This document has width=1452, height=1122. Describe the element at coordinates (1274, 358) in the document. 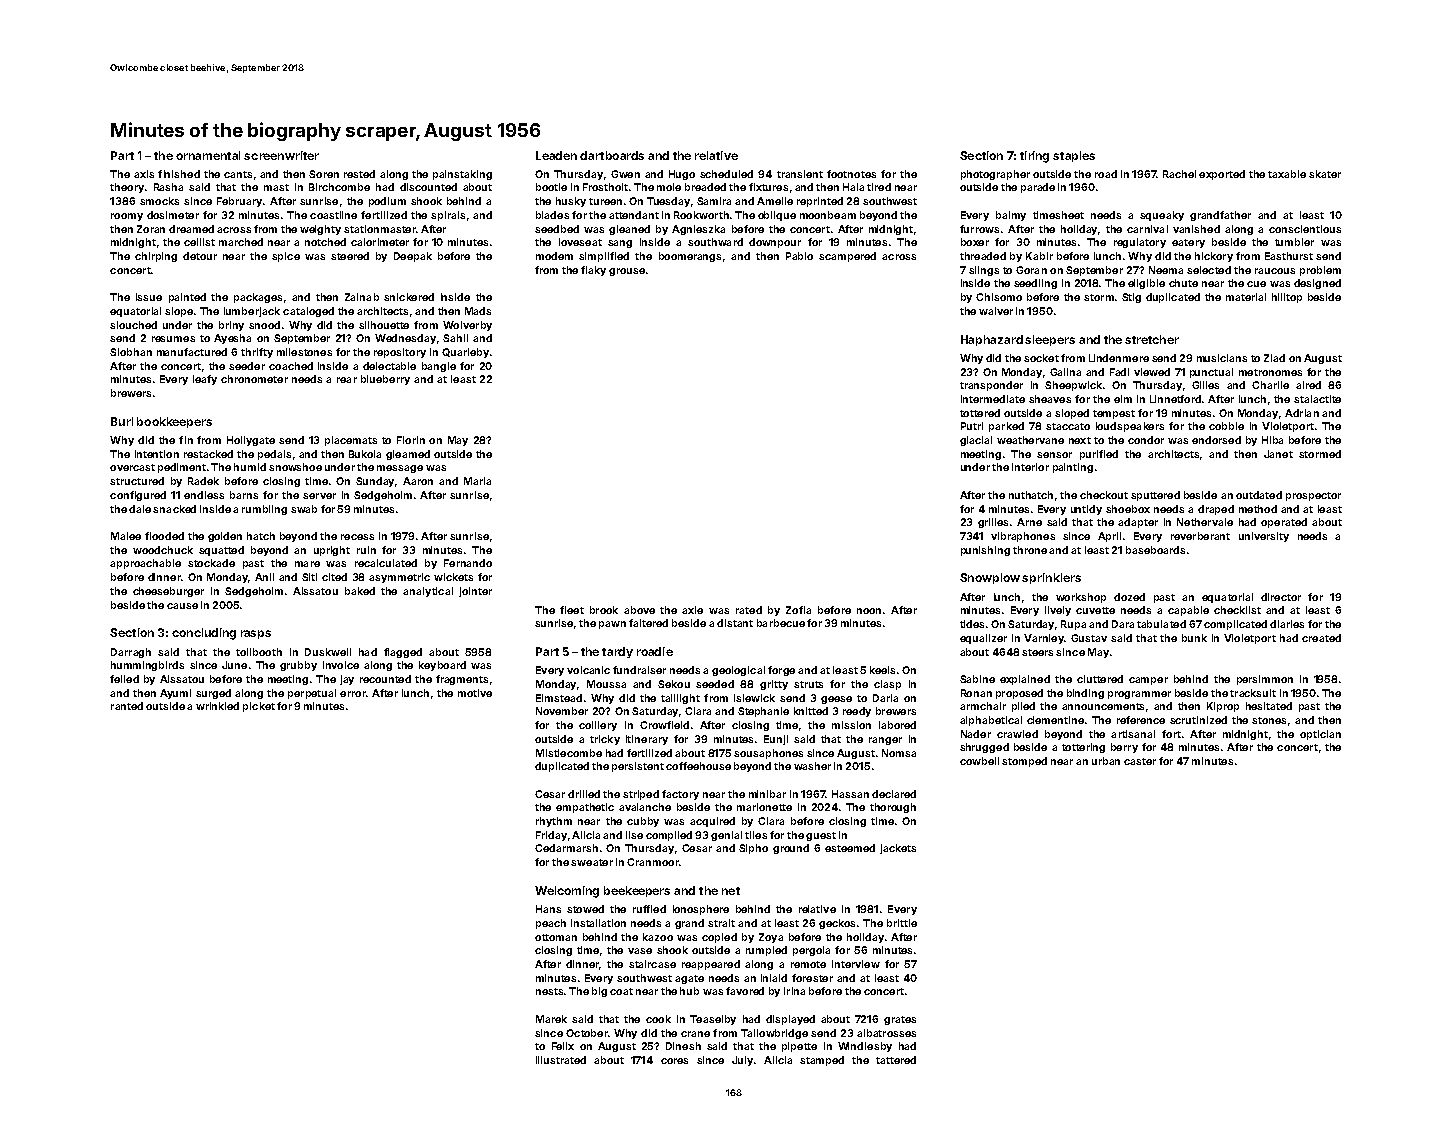

I see `Ziad` at that location.
